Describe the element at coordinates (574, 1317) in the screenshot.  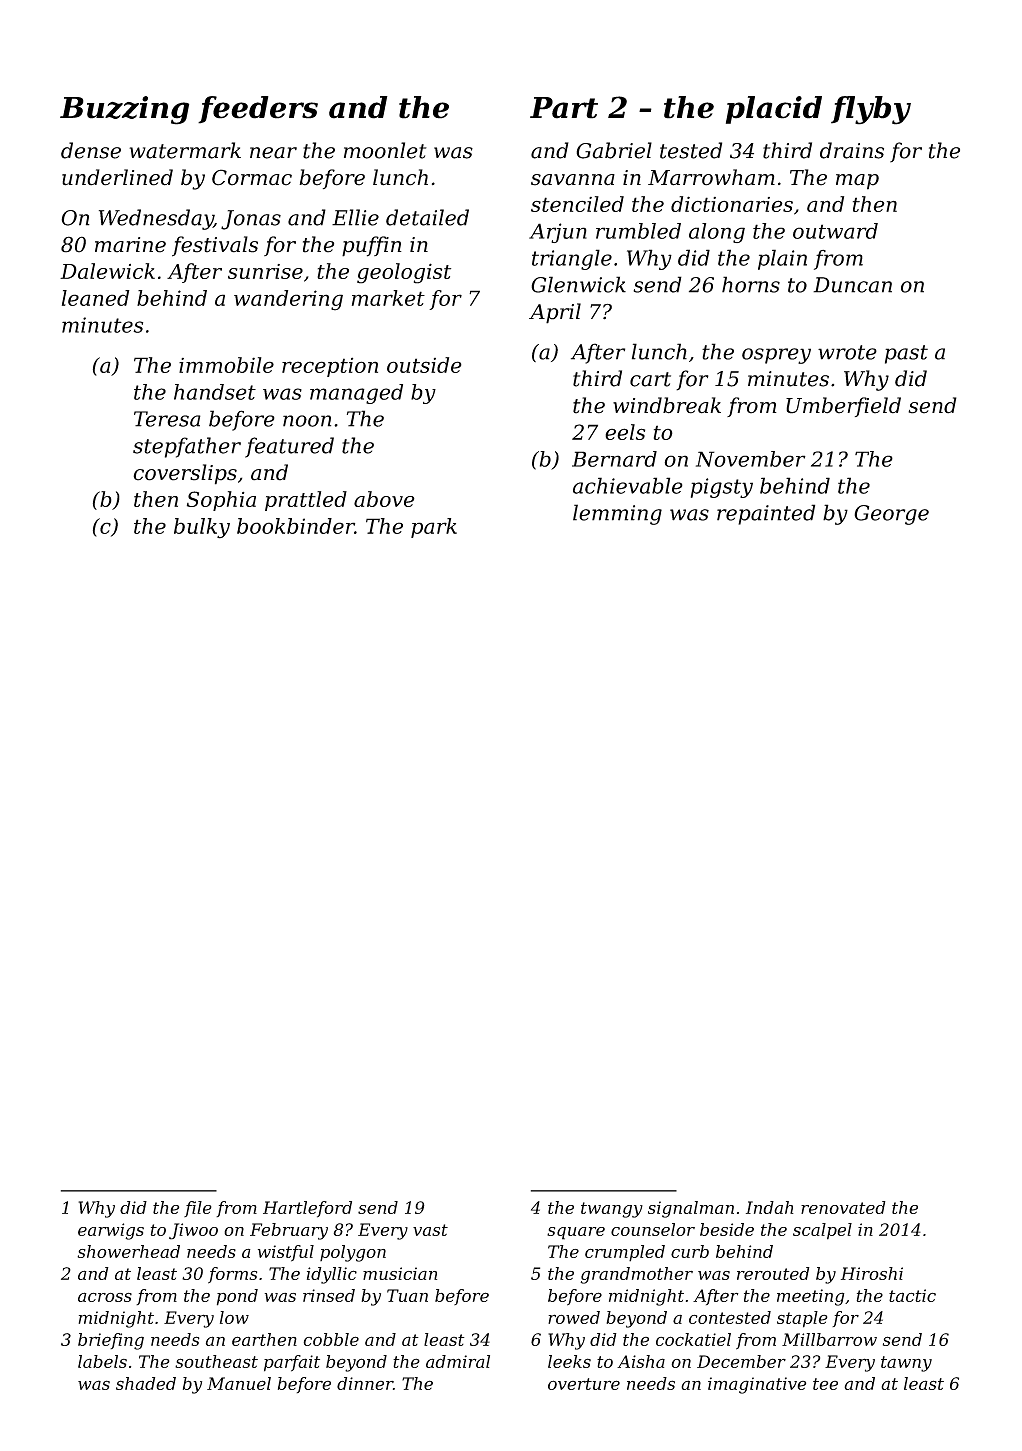
I see `rowed` at that location.
